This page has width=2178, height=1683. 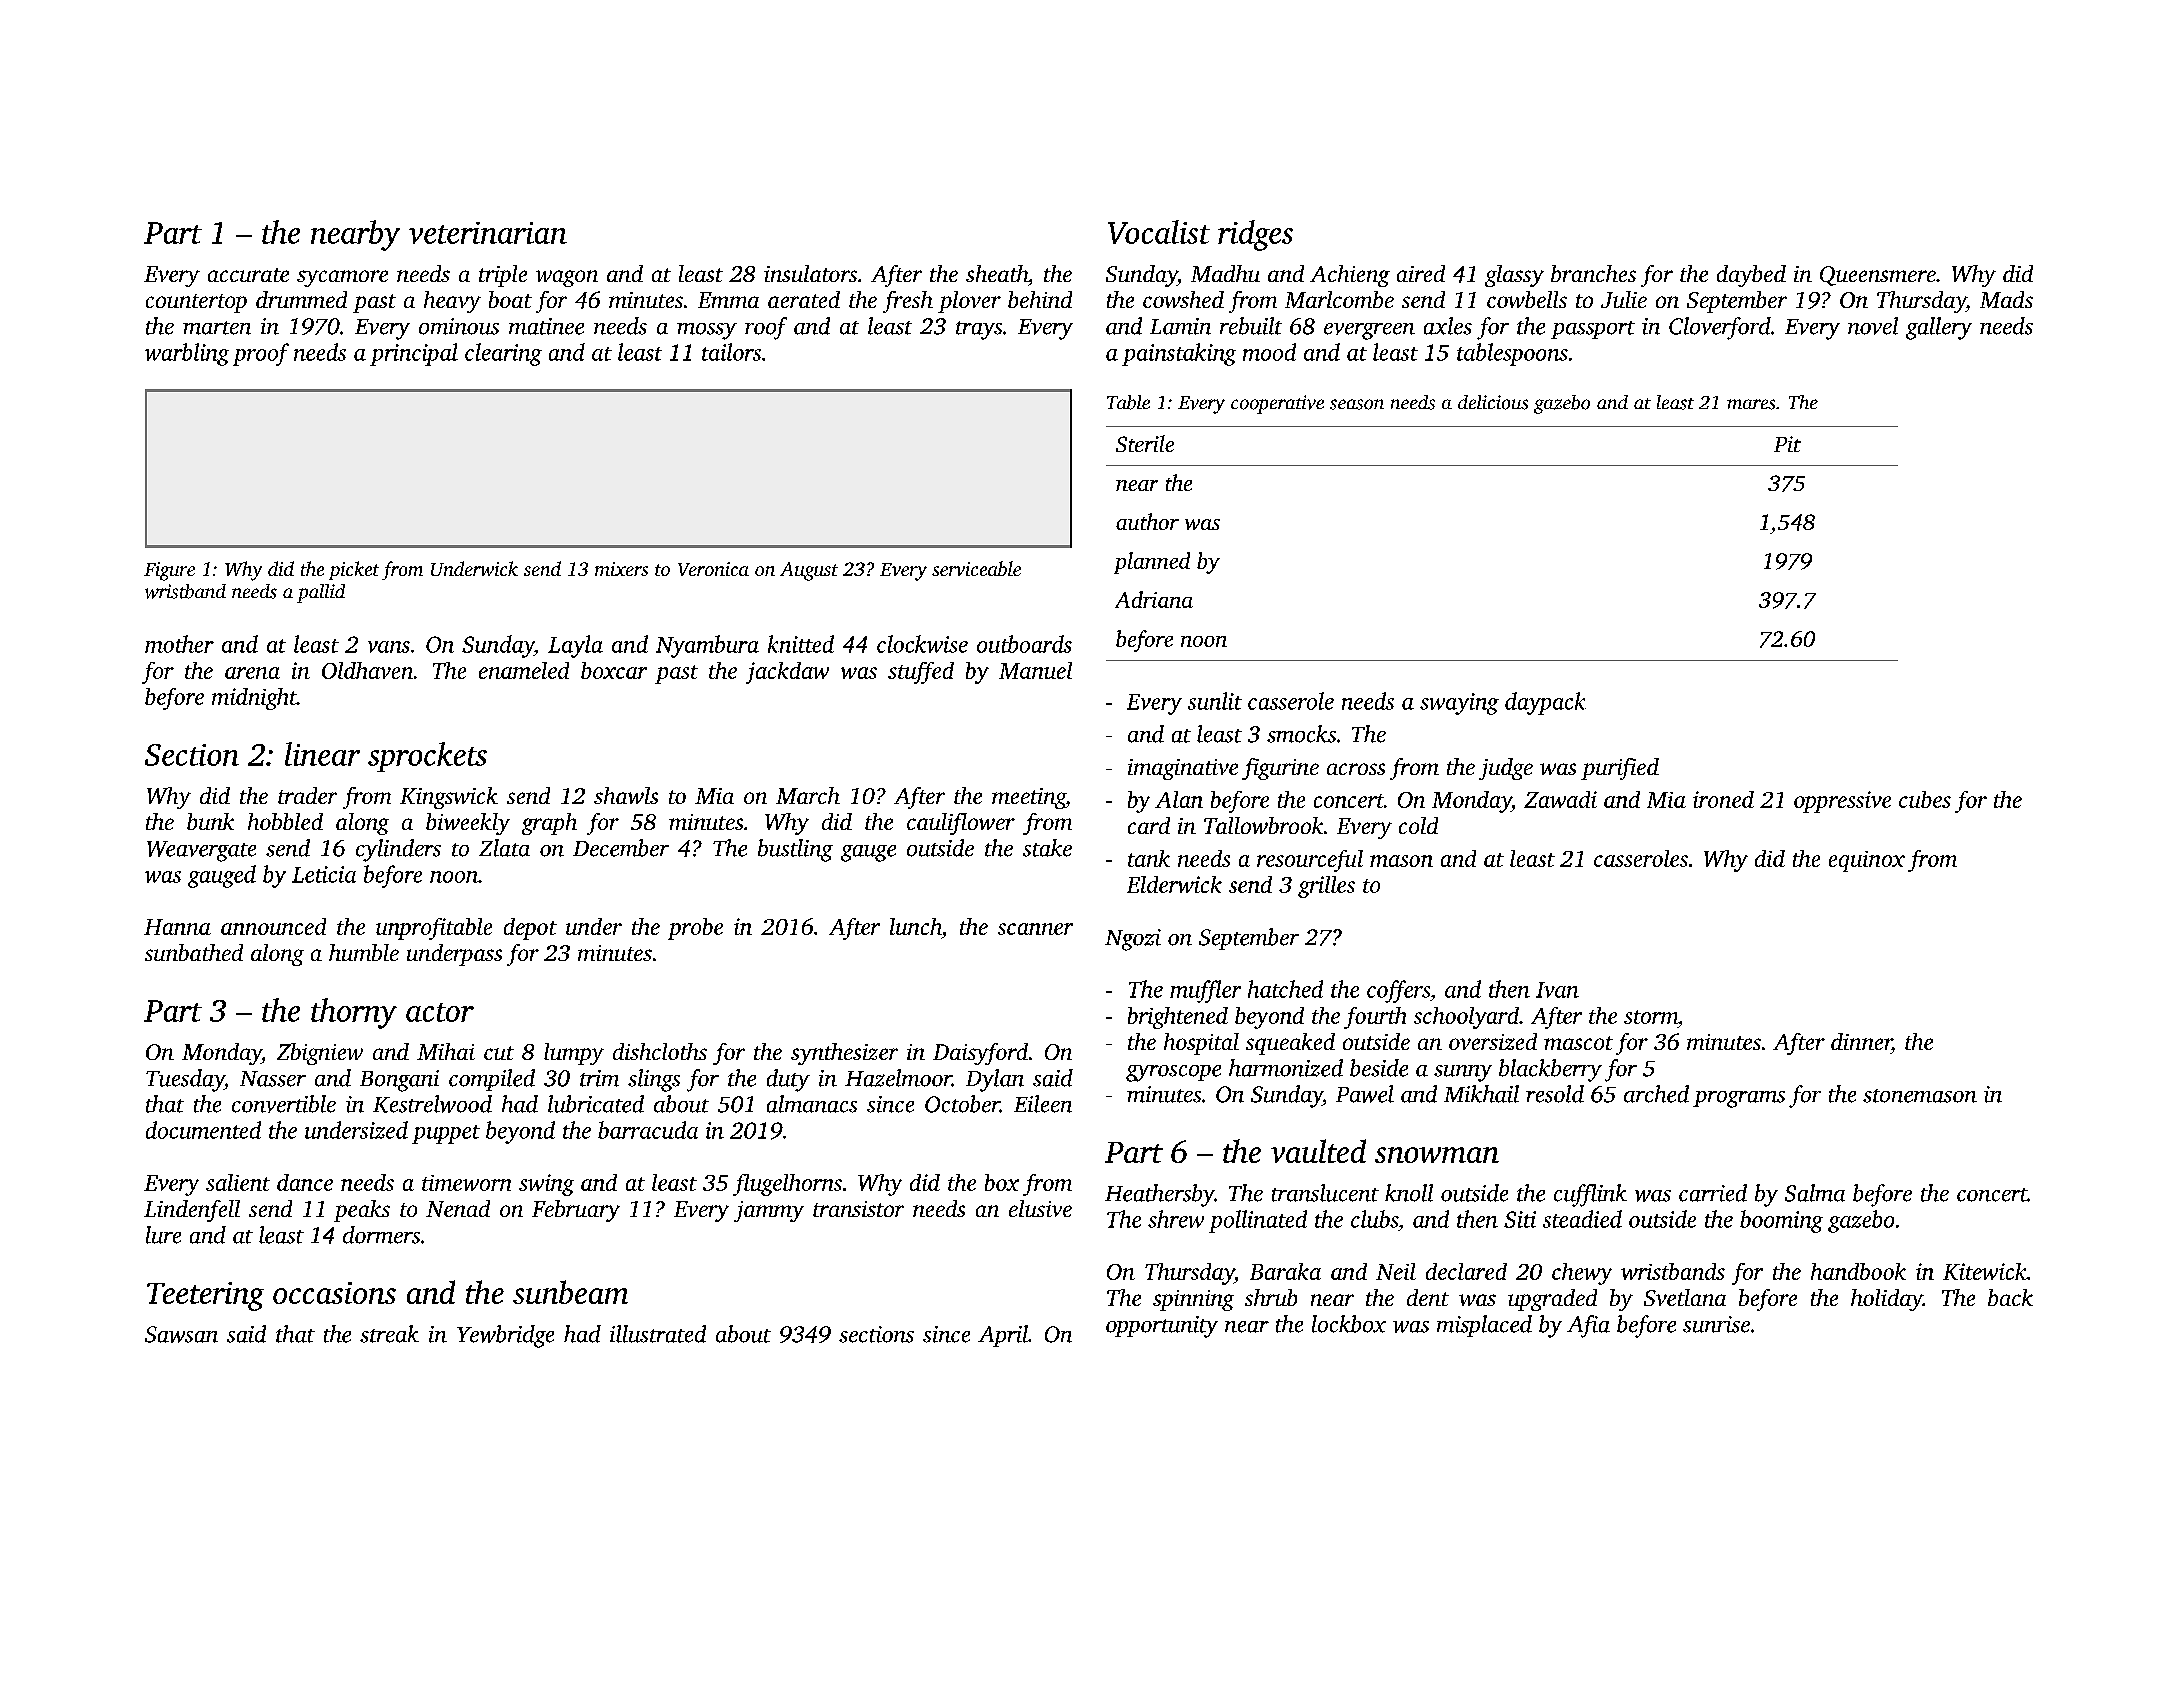 What do you see at coordinates (1713, 1193) in the page?
I see `carried` at bounding box center [1713, 1193].
